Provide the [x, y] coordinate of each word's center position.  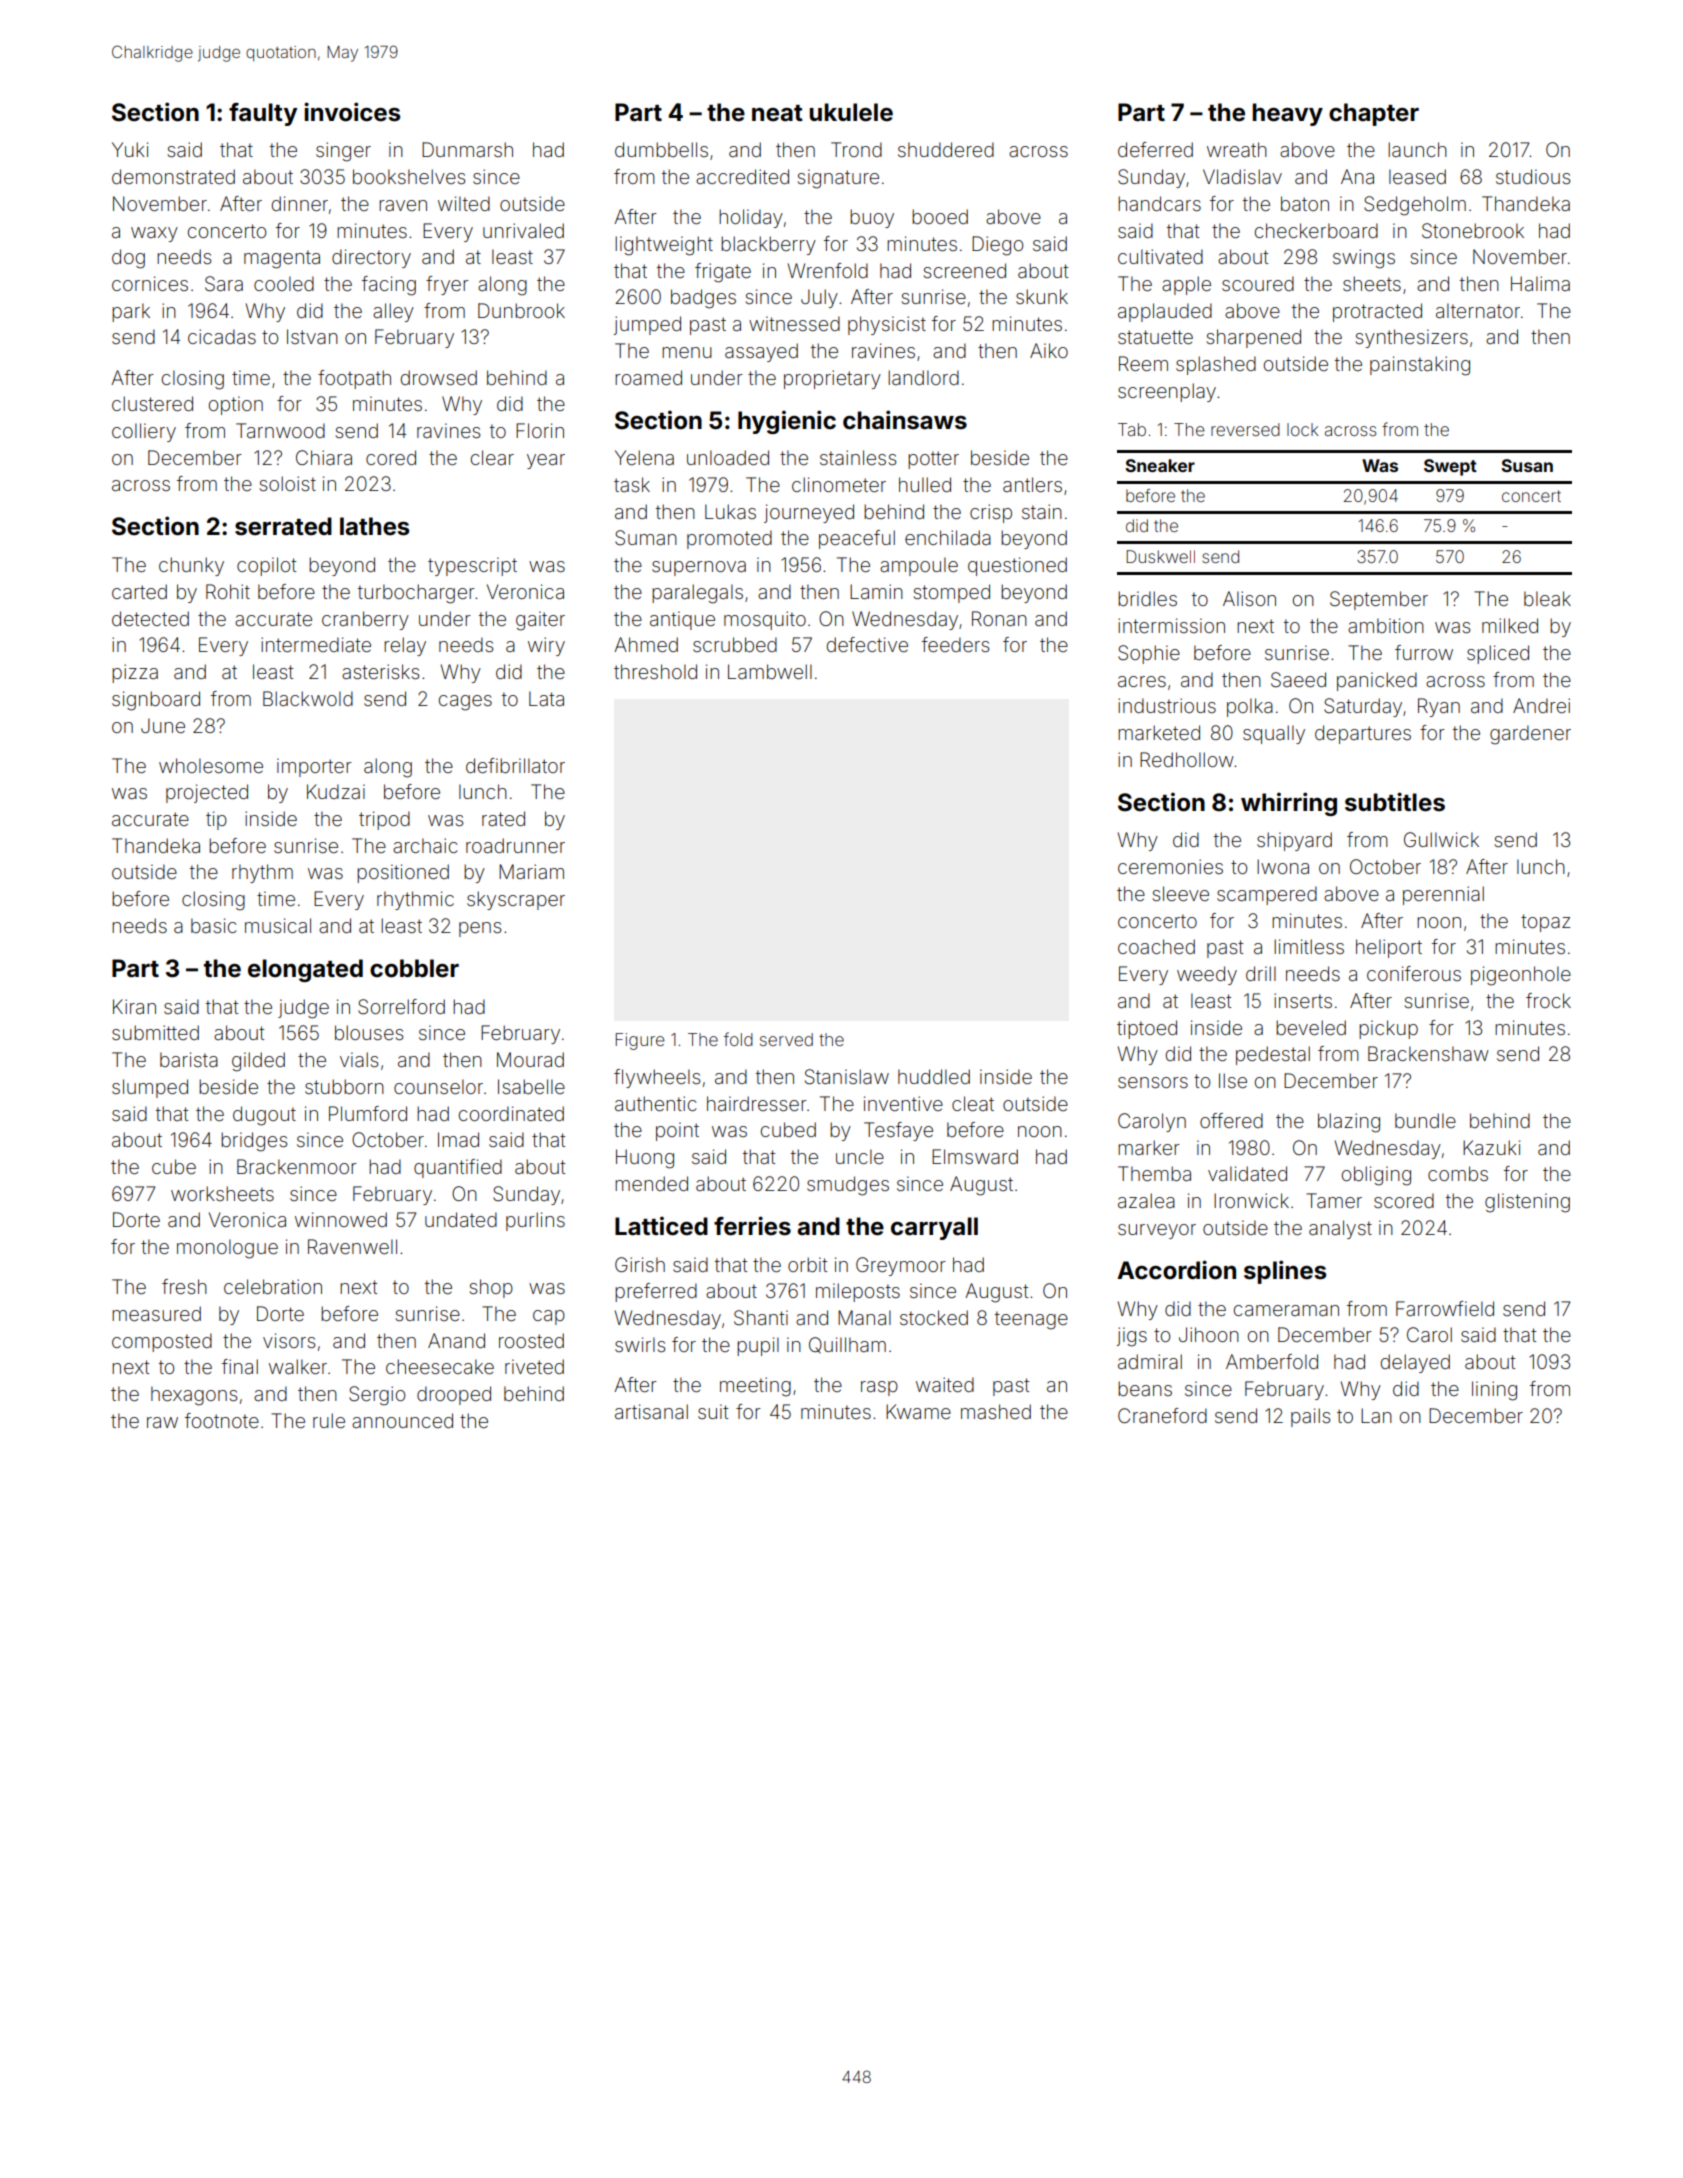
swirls [640, 1344]
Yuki [130, 149]
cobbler [414, 968]
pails [1310, 1417]
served [786, 1039]
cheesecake [440, 1366]
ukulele [851, 112]
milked [1510, 625]
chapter [1374, 114]
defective [867, 644]
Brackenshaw [1428, 1053]
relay [405, 646]
